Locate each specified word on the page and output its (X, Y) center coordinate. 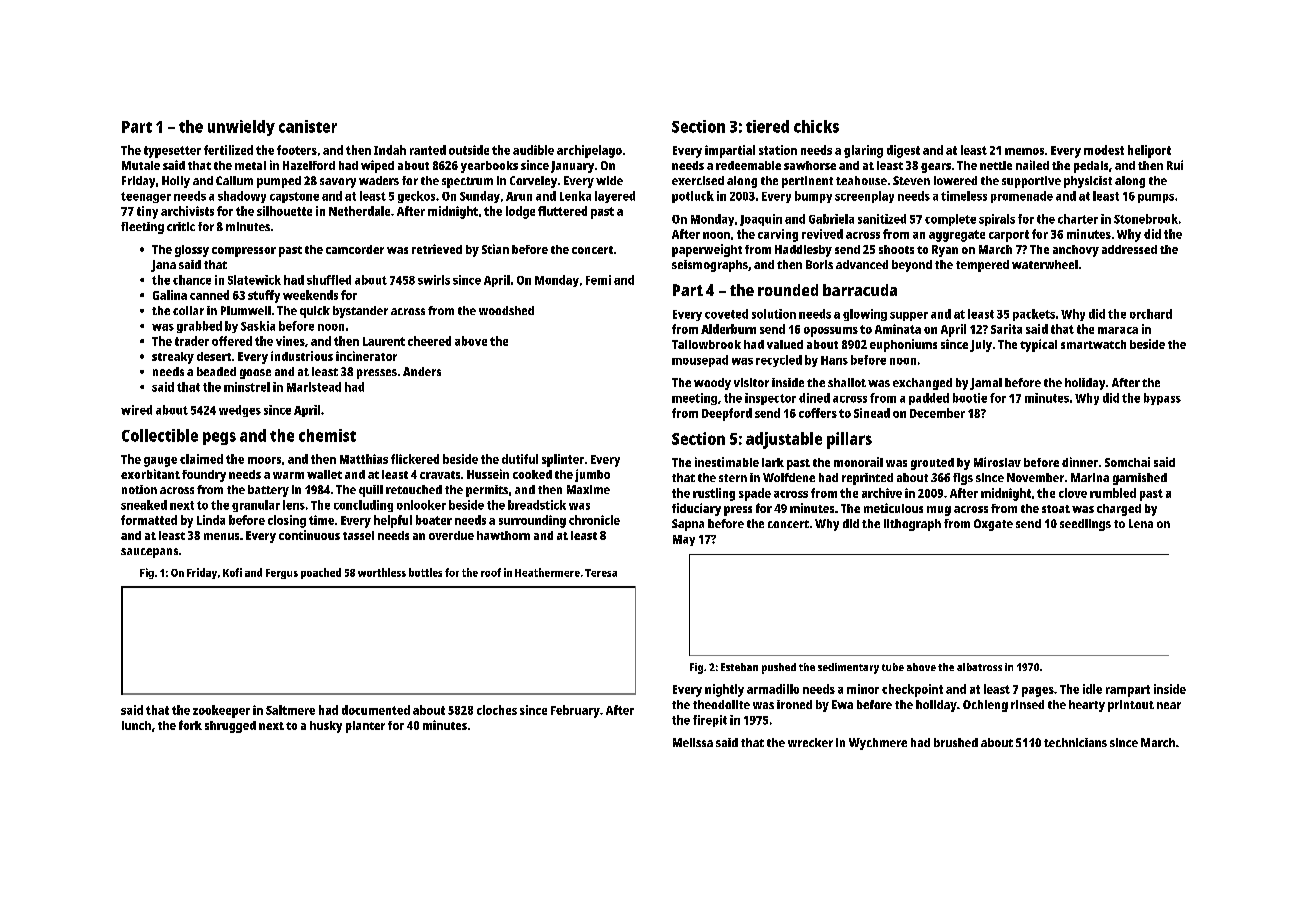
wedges (240, 411)
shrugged (230, 727)
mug (939, 511)
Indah (390, 150)
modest (1104, 150)
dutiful (520, 459)
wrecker (810, 742)
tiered (767, 126)
